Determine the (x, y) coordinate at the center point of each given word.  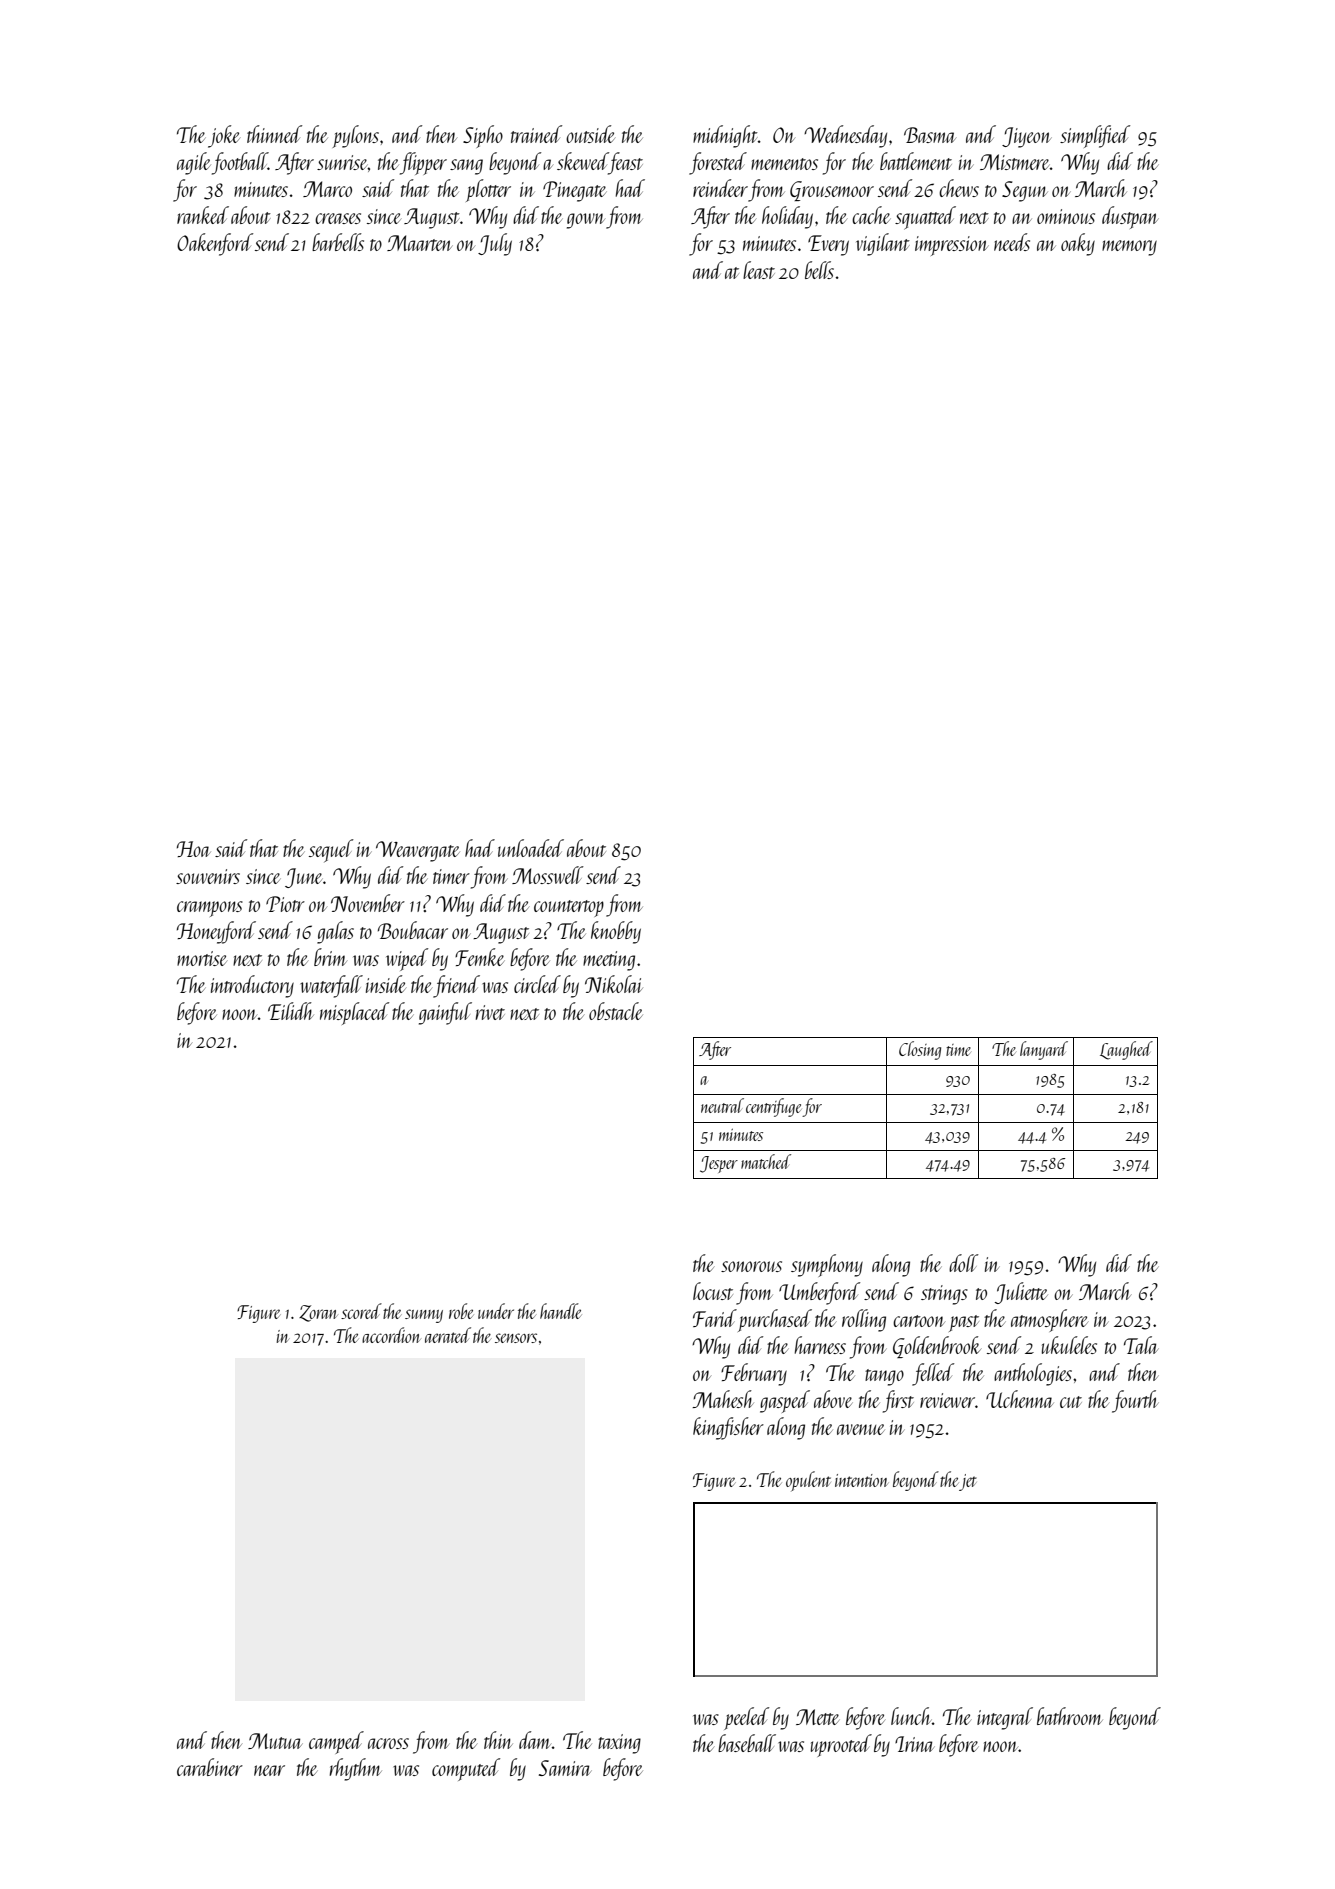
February (754, 1374)
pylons (355, 136)
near (269, 1770)
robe (461, 1311)
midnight (725, 136)
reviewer (947, 1400)
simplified (1095, 136)
